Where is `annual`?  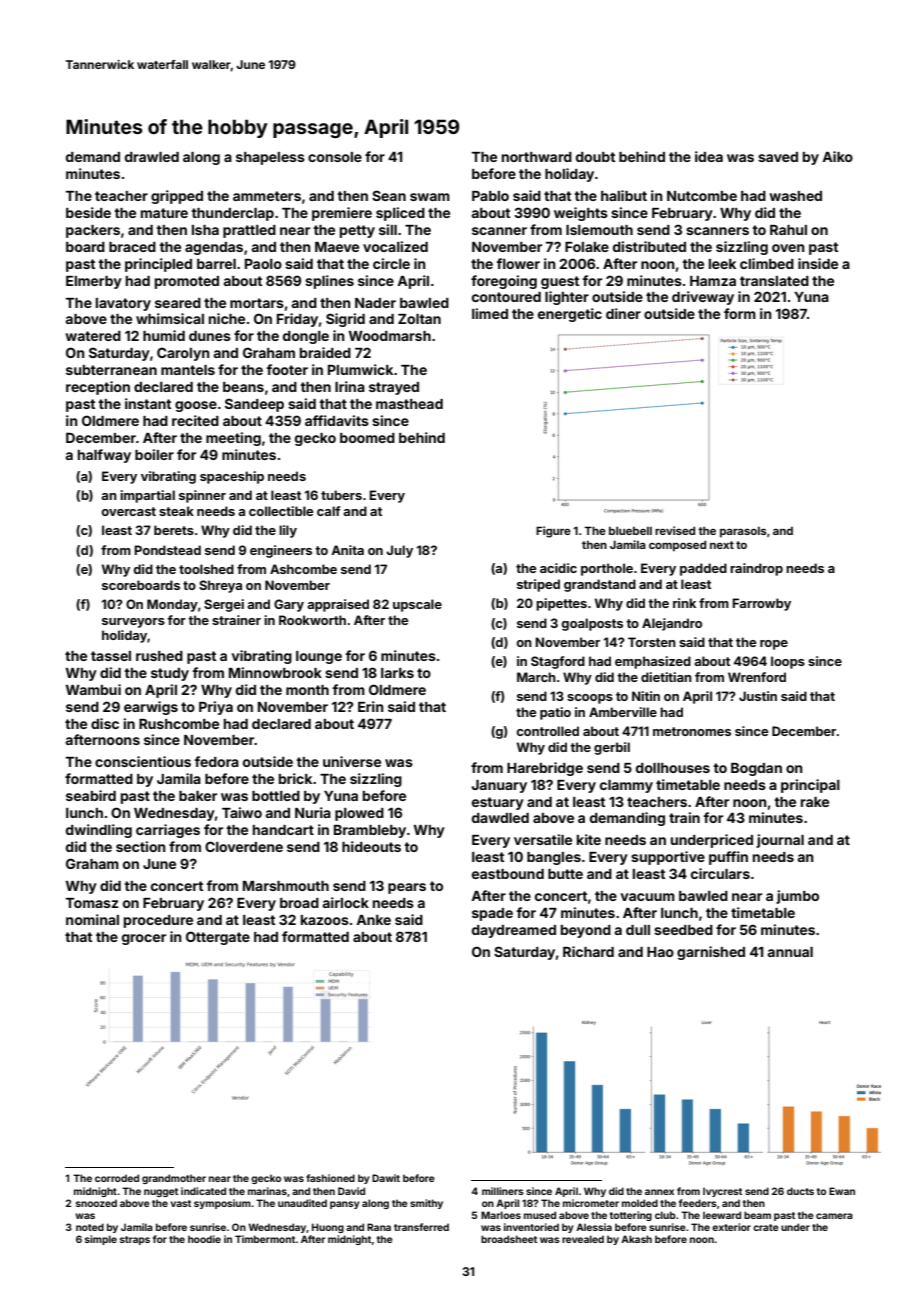
annual is located at coordinates (790, 952).
